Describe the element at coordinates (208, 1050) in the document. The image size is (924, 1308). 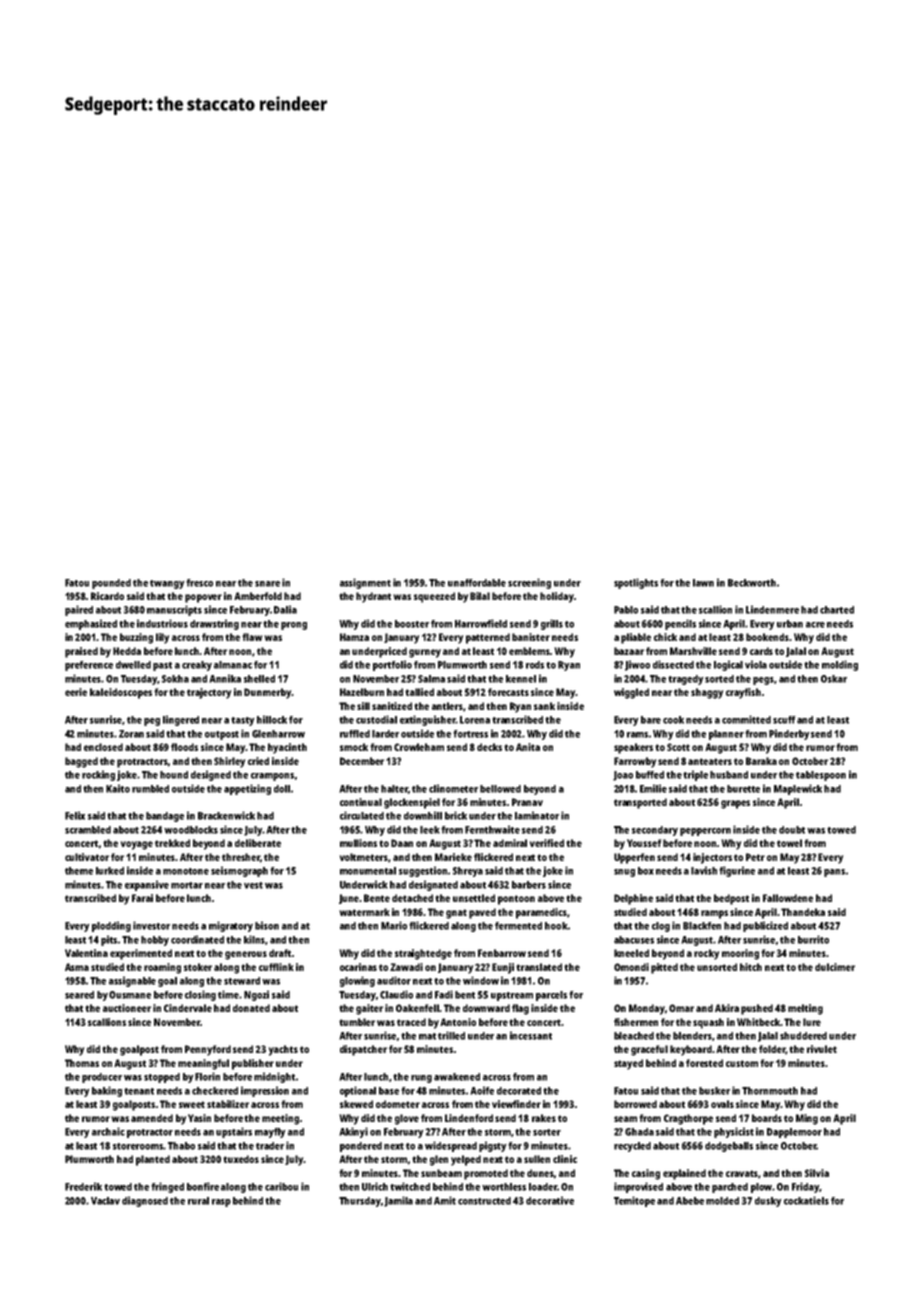
I see `Pennyford` at that location.
